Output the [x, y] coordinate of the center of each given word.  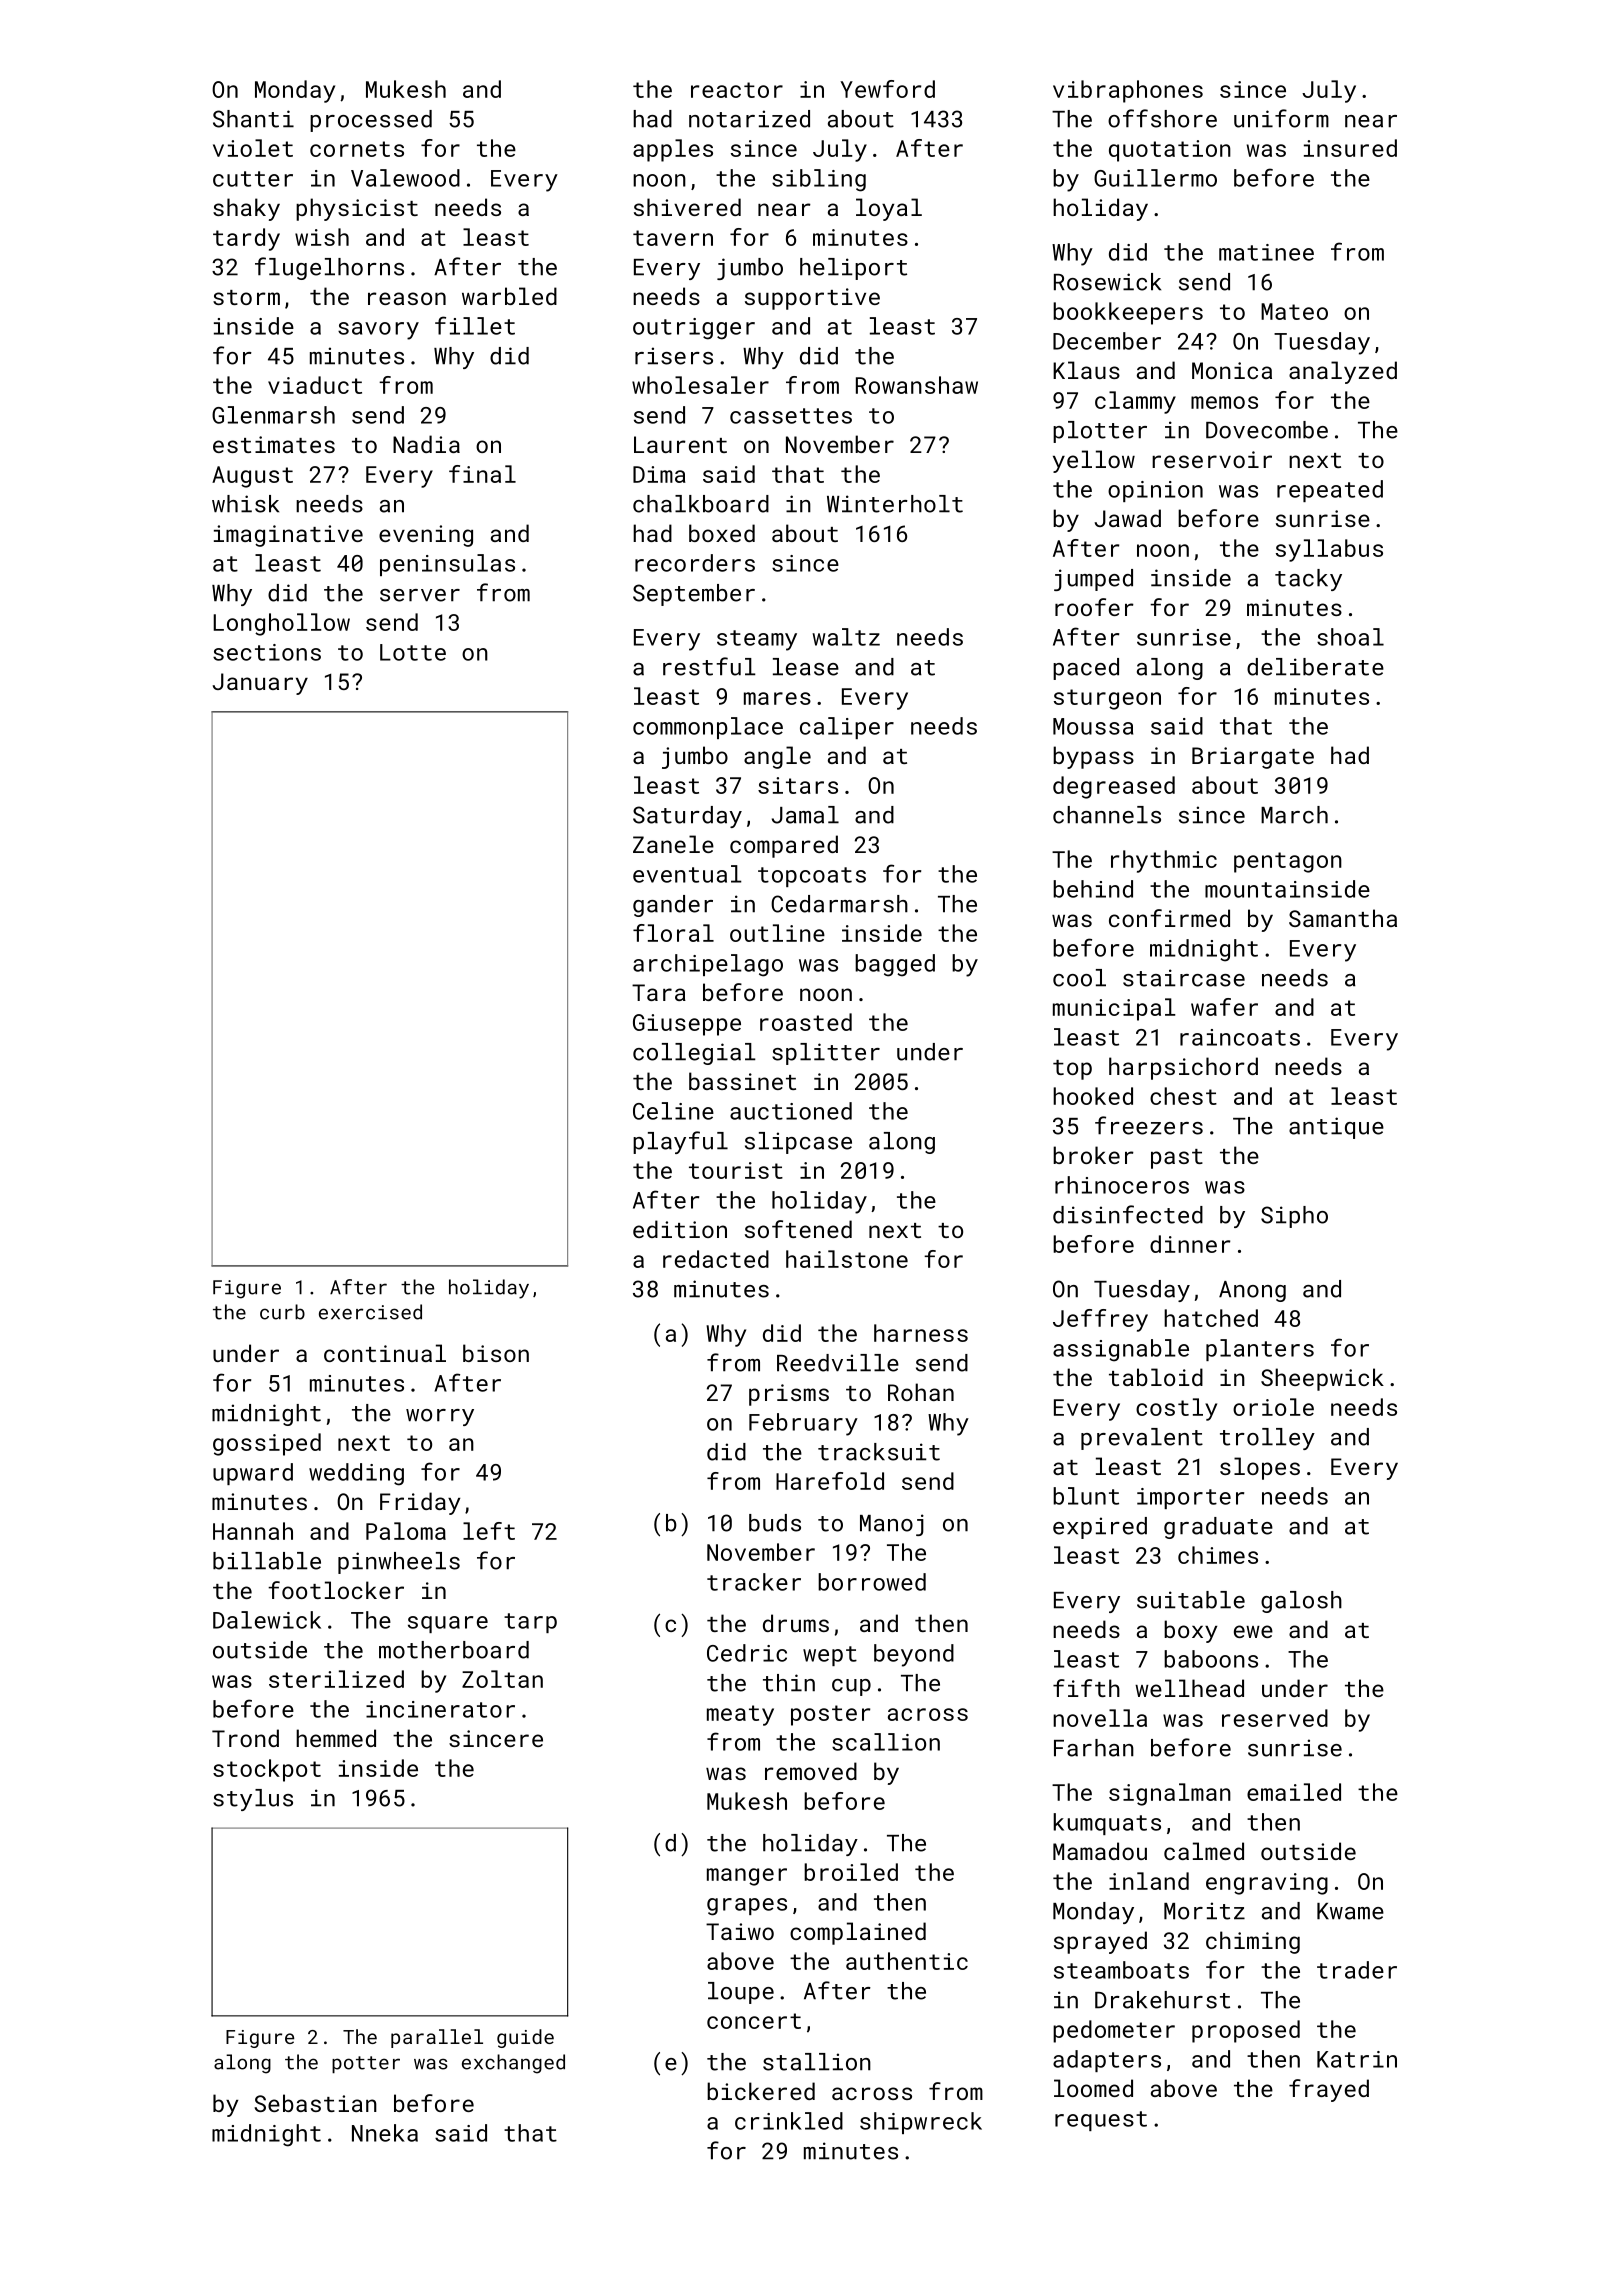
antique [1336, 1128]
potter [366, 2064]
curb [282, 1312]
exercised [370, 1312]
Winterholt [895, 504]
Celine [673, 1111]
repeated [1330, 491]
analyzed [1343, 372]
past [1177, 1159]
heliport [853, 269]
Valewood [405, 178]
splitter [826, 1054]
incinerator [440, 1709]
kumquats [1107, 1824]
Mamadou [1100, 1851]
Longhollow [281, 624]
